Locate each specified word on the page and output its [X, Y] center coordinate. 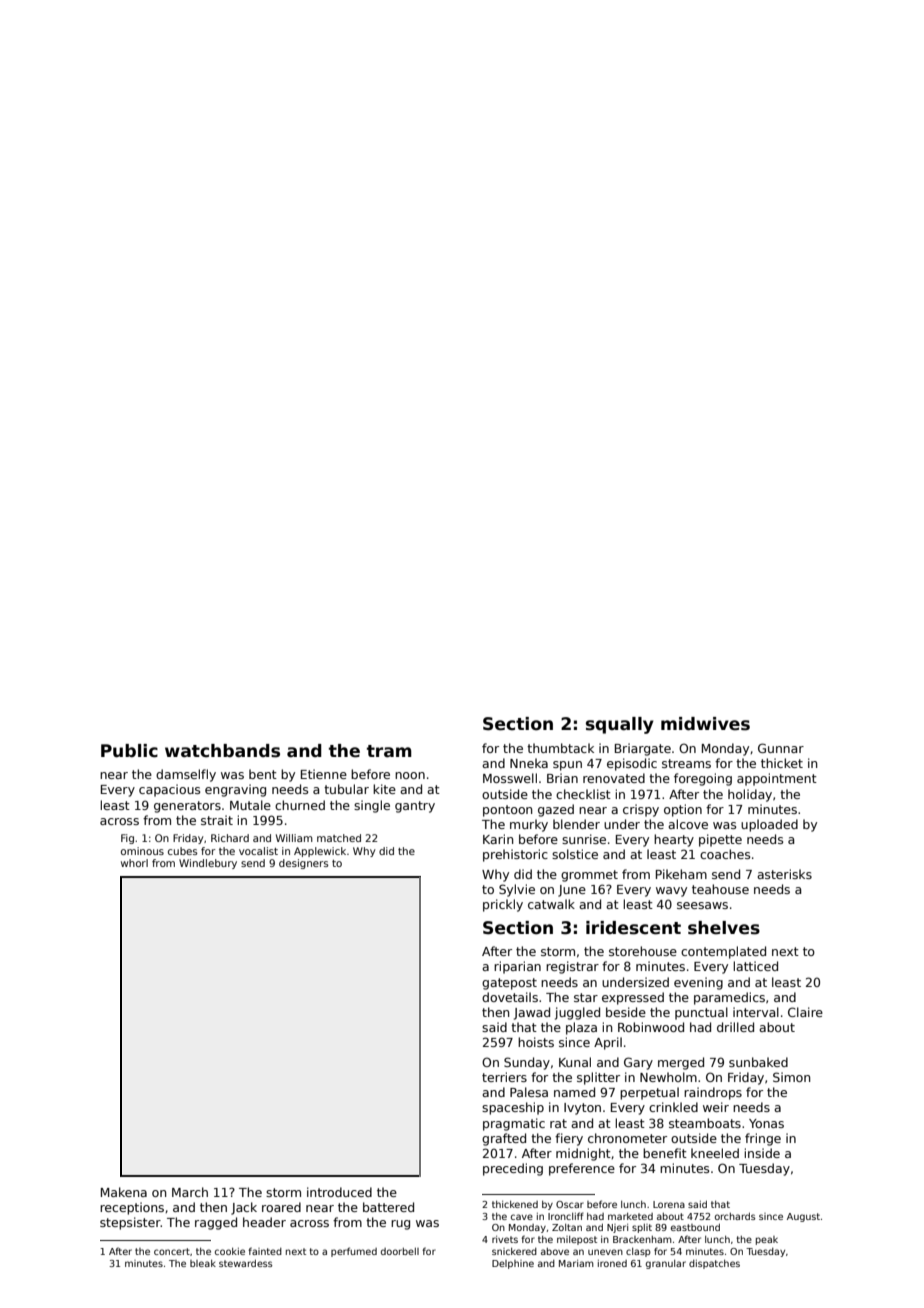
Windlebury [208, 864]
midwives [705, 724]
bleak [203, 1263]
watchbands [222, 751]
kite [384, 789]
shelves [724, 928]
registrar [572, 967]
